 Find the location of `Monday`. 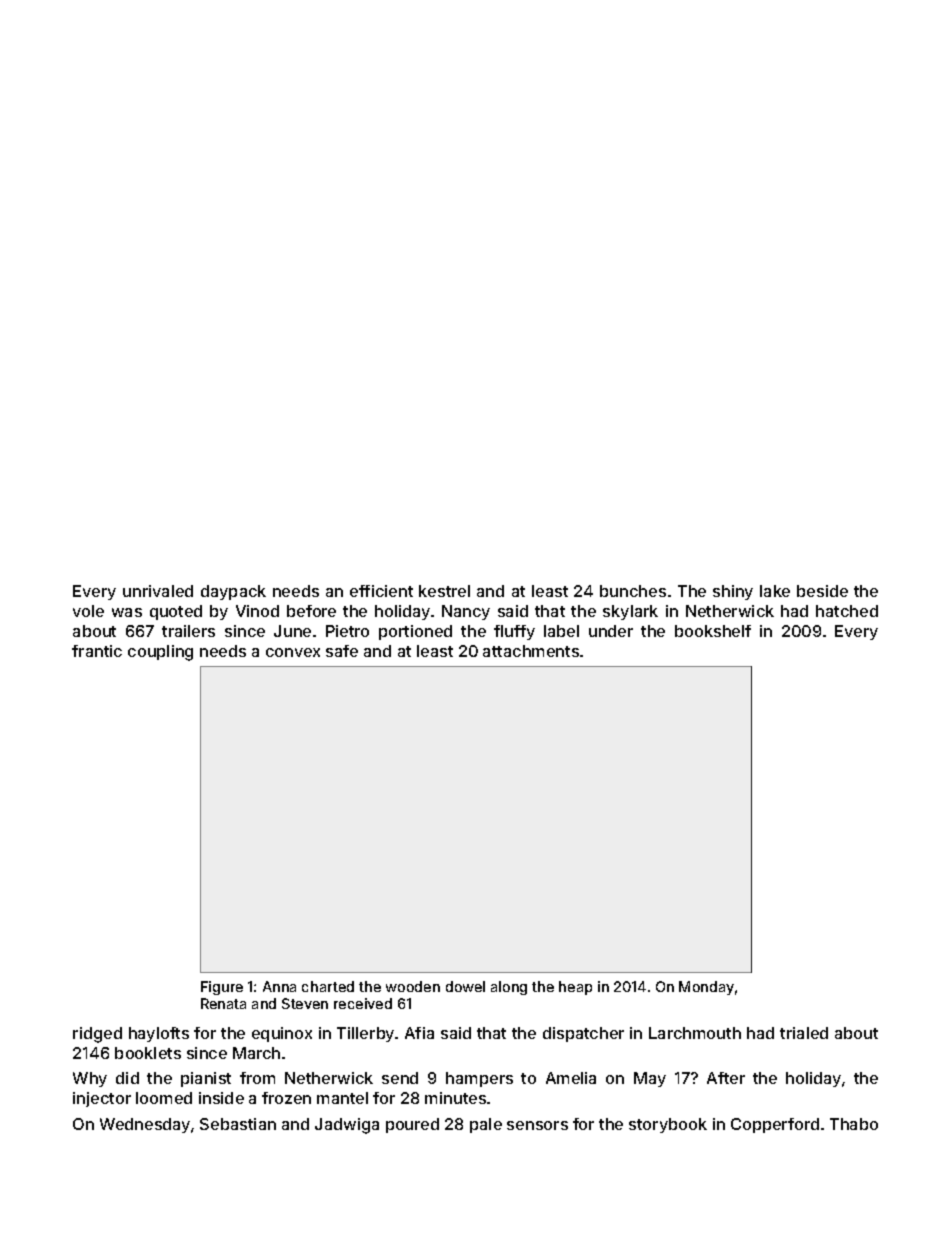

Monday is located at coordinates (706, 988).
